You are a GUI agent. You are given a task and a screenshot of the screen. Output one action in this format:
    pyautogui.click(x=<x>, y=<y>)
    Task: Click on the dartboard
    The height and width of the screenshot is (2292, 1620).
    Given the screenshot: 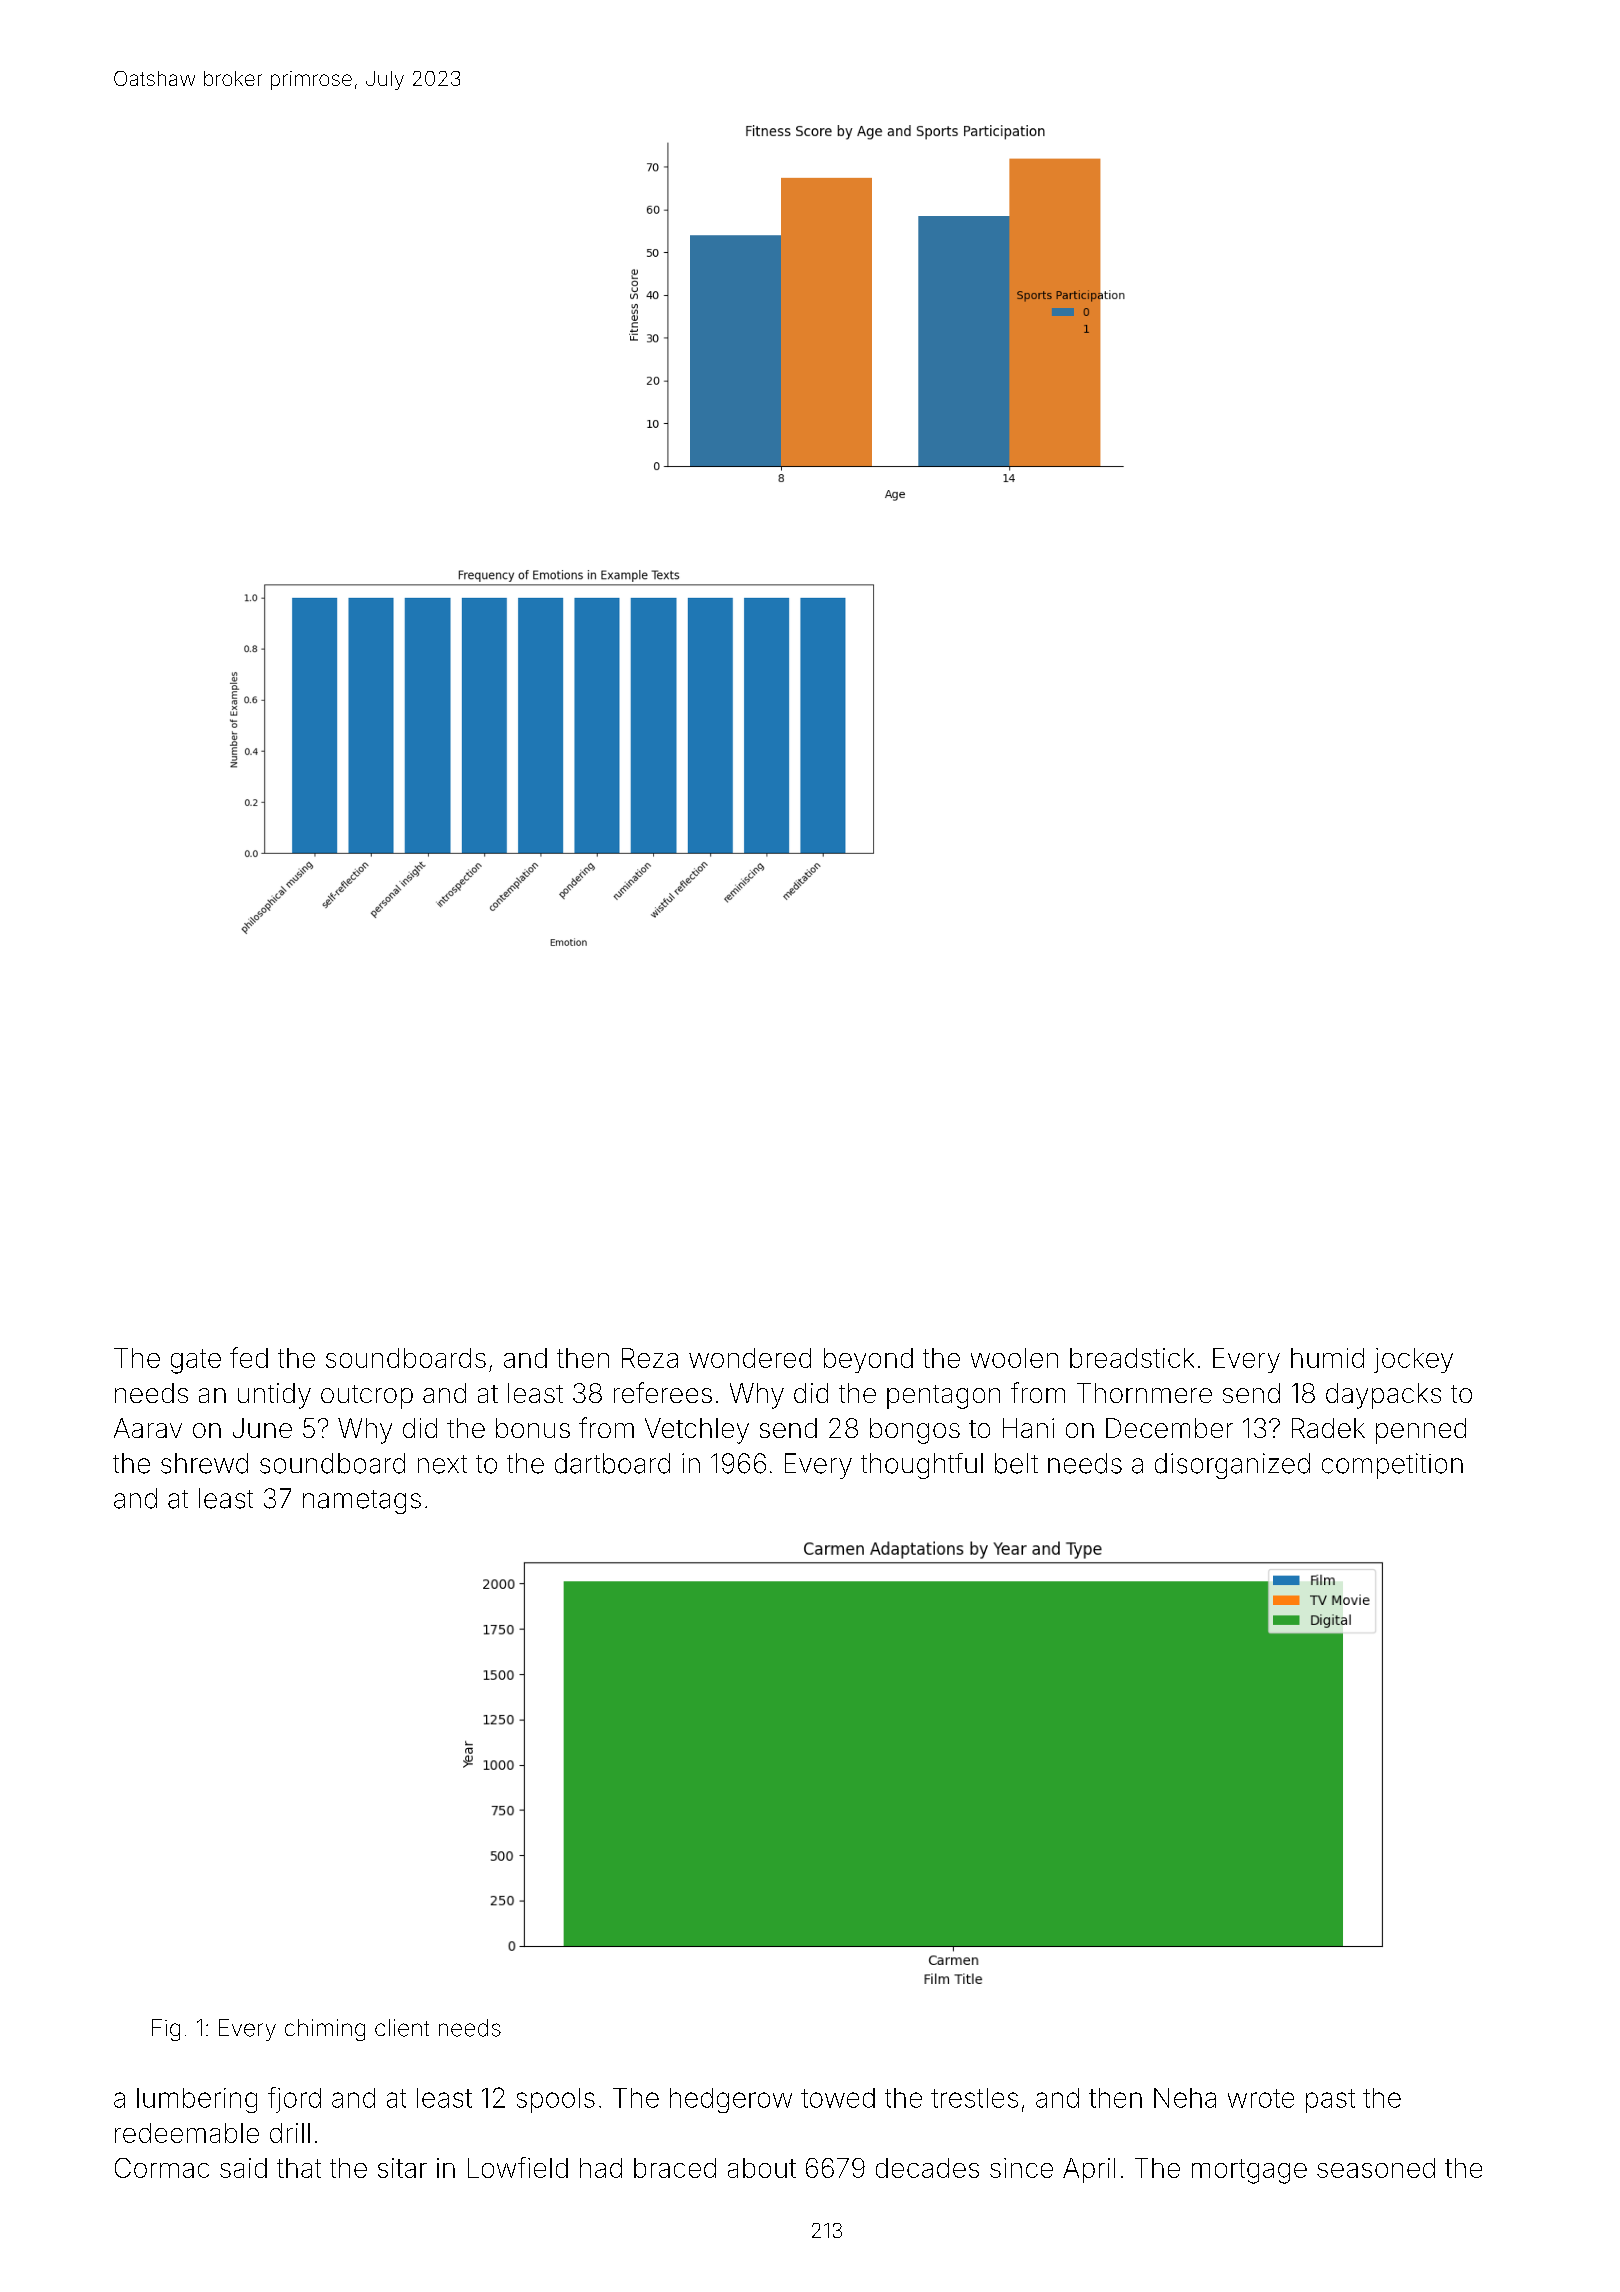 What is the action you would take?
    pyautogui.click(x=612, y=1463)
